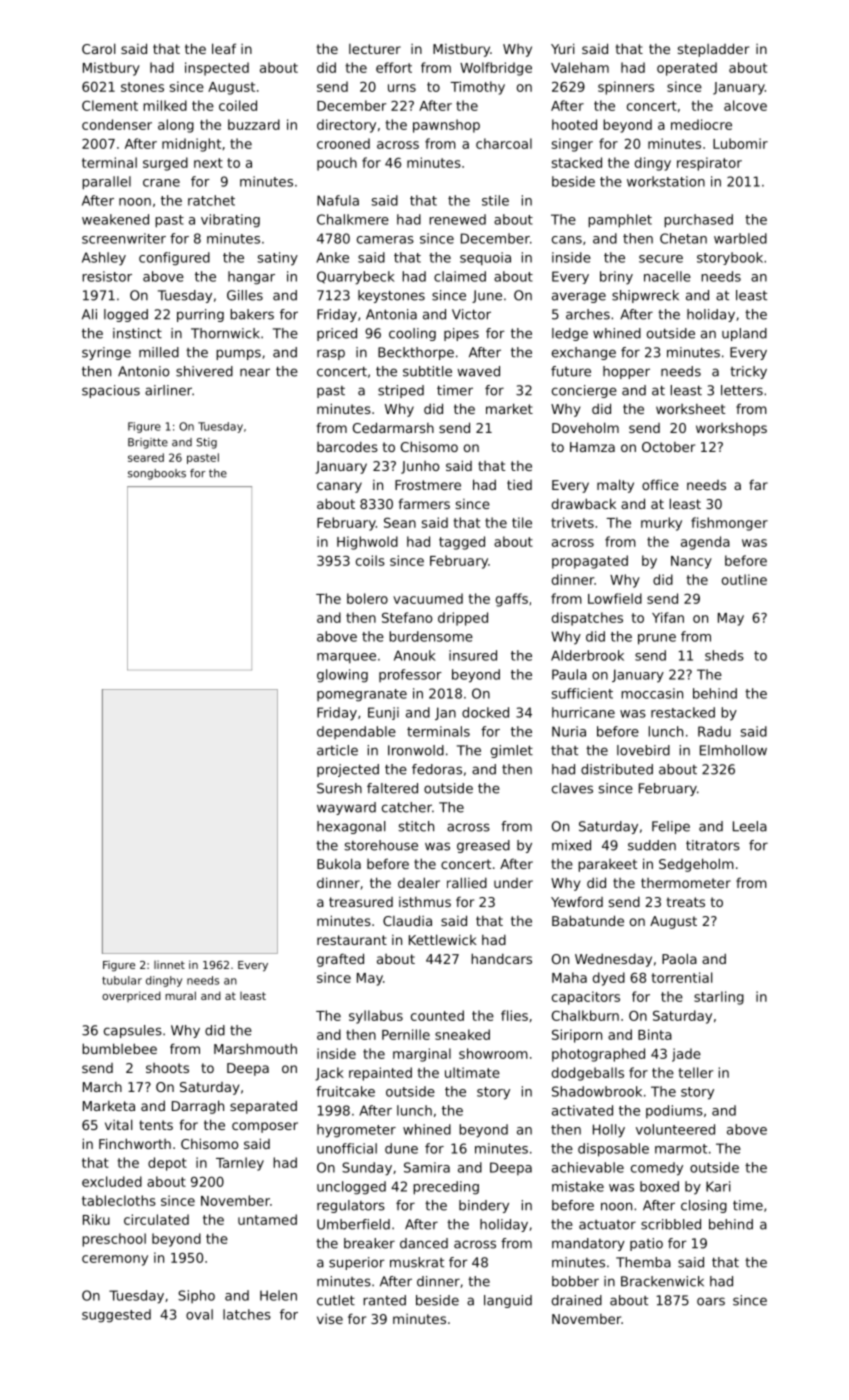 The width and height of the screenshot is (849, 1400). What do you see at coordinates (713, 50) in the screenshot?
I see `stepladder` at bounding box center [713, 50].
